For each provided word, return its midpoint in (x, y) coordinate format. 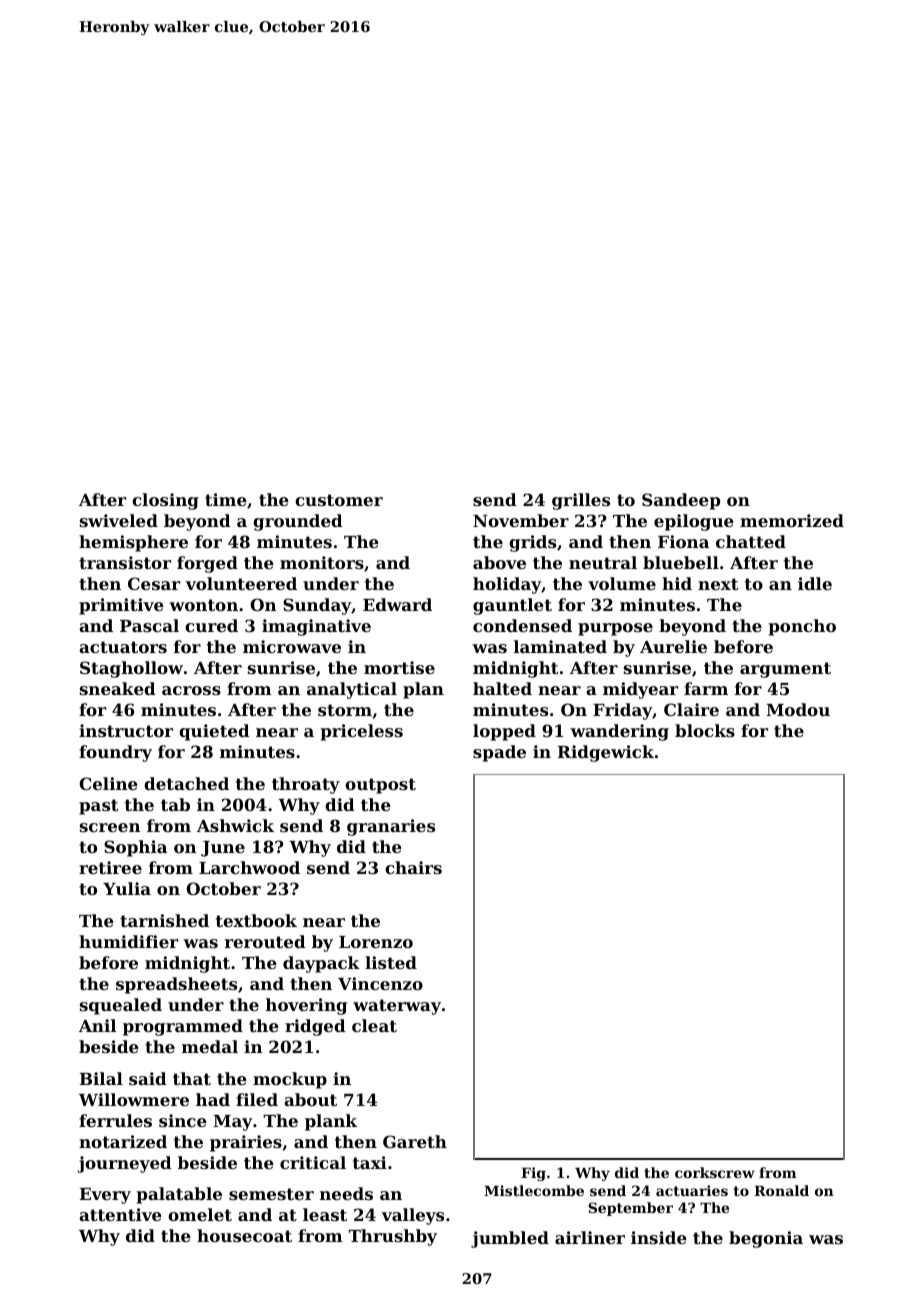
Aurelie (673, 646)
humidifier (128, 941)
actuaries (692, 1190)
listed (391, 962)
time (226, 499)
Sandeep (681, 501)
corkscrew (715, 1172)
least (325, 1214)
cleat (374, 1025)
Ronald (781, 1190)
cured (211, 625)
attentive (120, 1214)
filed (257, 1099)
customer (339, 500)
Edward (397, 604)
